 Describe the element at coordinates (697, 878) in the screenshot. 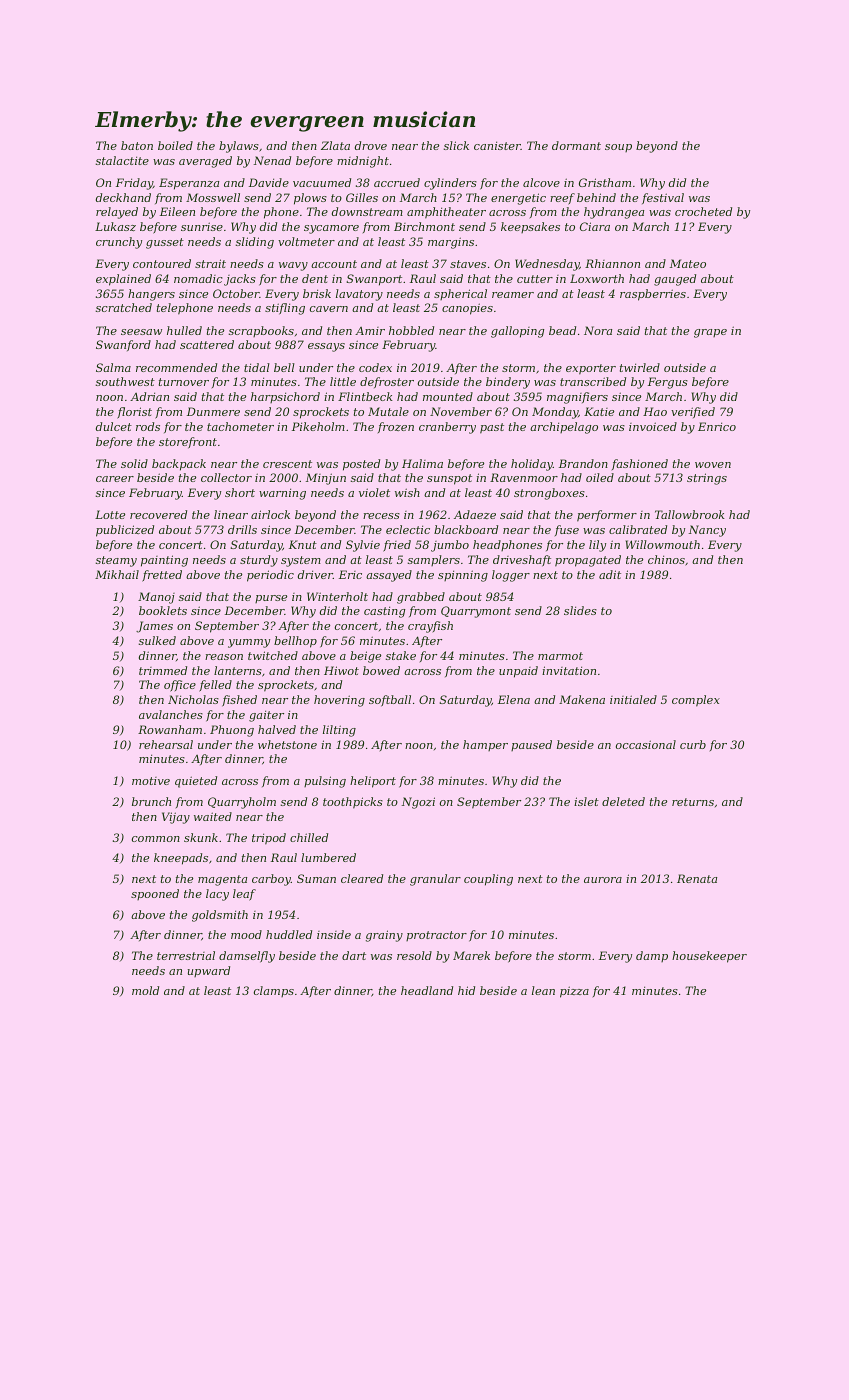

I see `Renata` at that location.
